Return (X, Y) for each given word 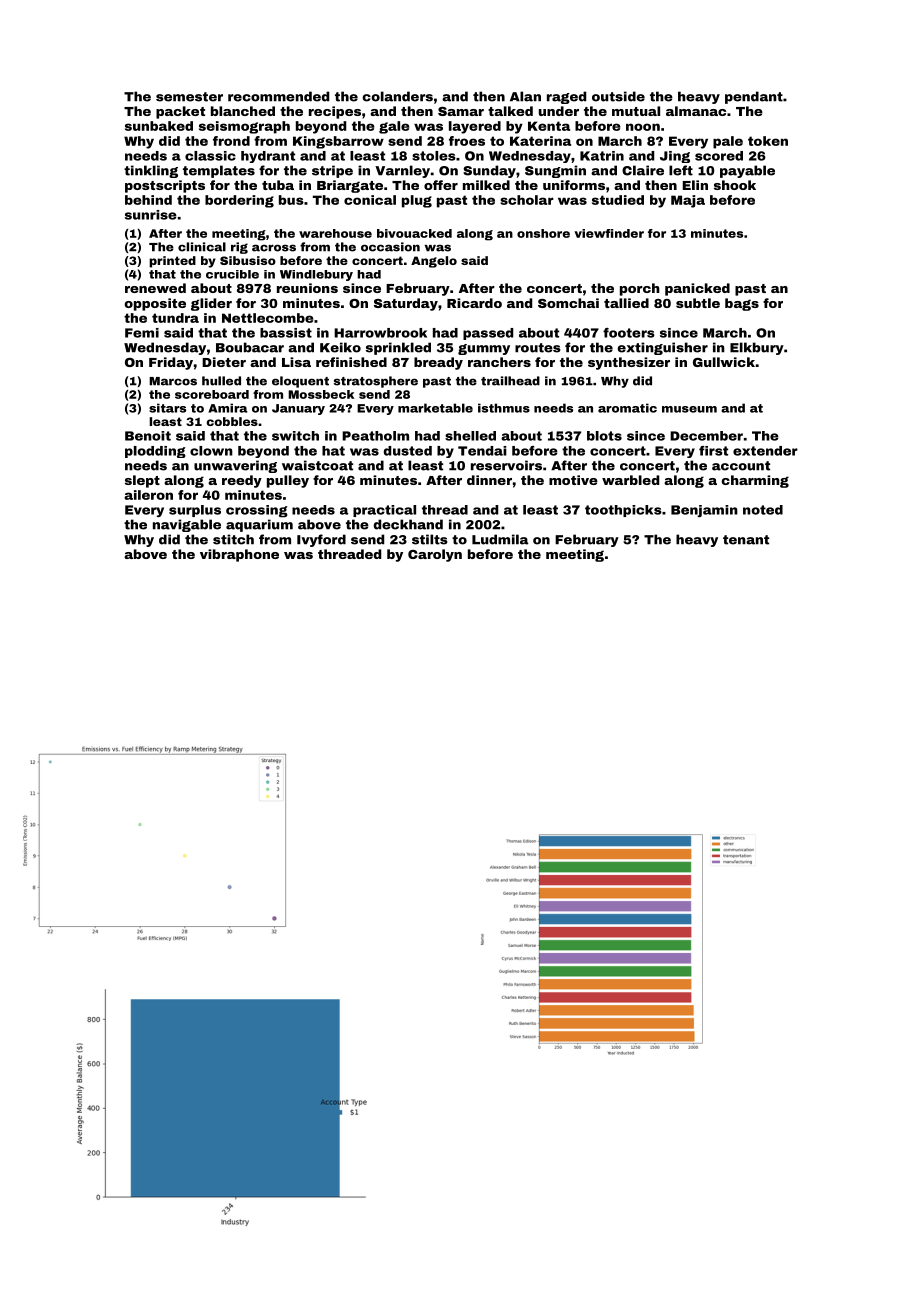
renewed (155, 288)
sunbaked (159, 126)
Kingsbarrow (338, 142)
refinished (351, 362)
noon (643, 127)
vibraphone (239, 555)
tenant (746, 540)
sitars (167, 408)
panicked (697, 289)
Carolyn (435, 555)
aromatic (627, 408)
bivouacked (414, 233)
